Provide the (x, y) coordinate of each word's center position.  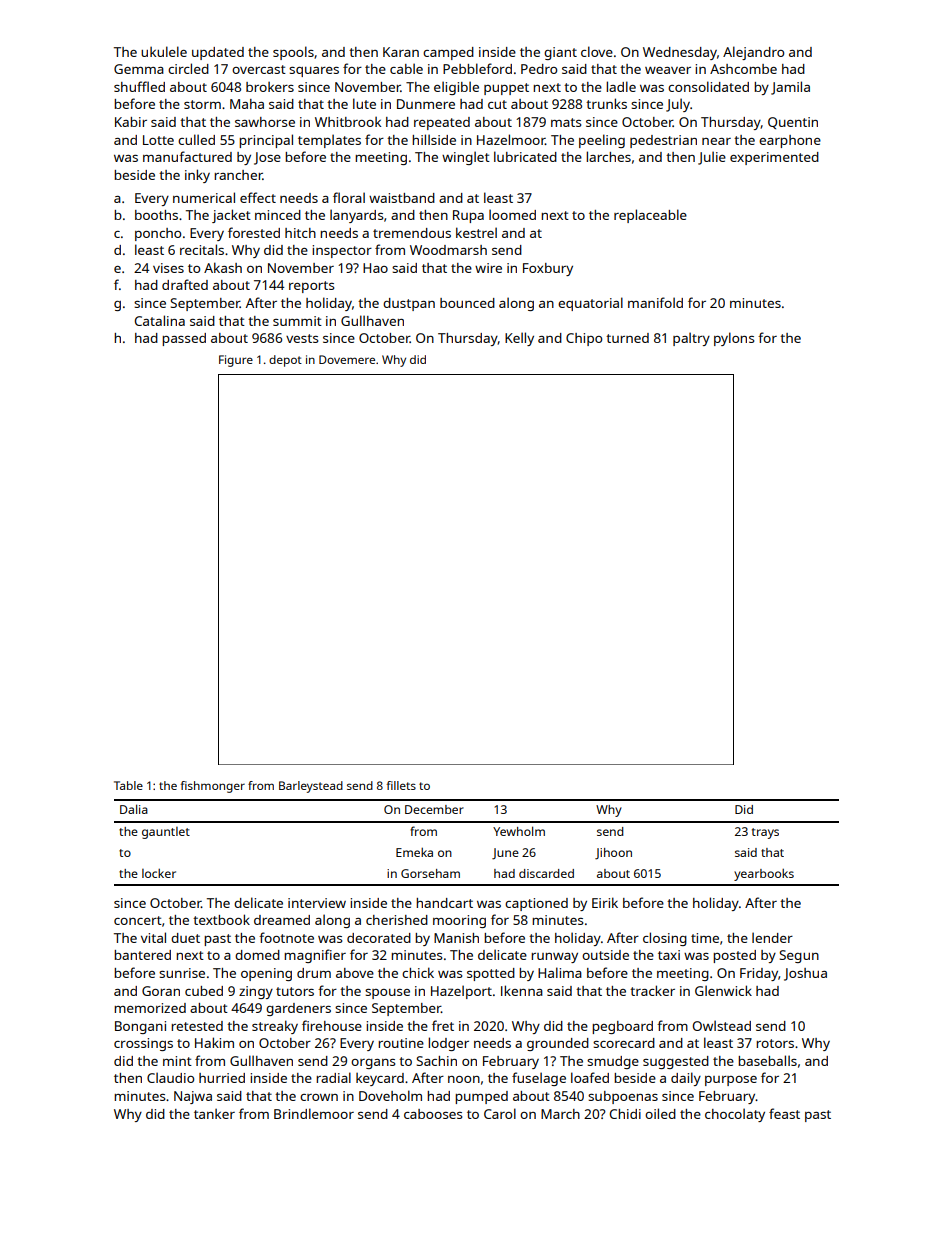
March (560, 1114)
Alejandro (753, 53)
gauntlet (166, 833)
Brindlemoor (314, 1113)
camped (448, 53)
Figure (236, 361)
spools (293, 53)
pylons (734, 339)
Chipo (584, 339)
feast (784, 1113)
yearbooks (764, 875)
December (434, 809)
